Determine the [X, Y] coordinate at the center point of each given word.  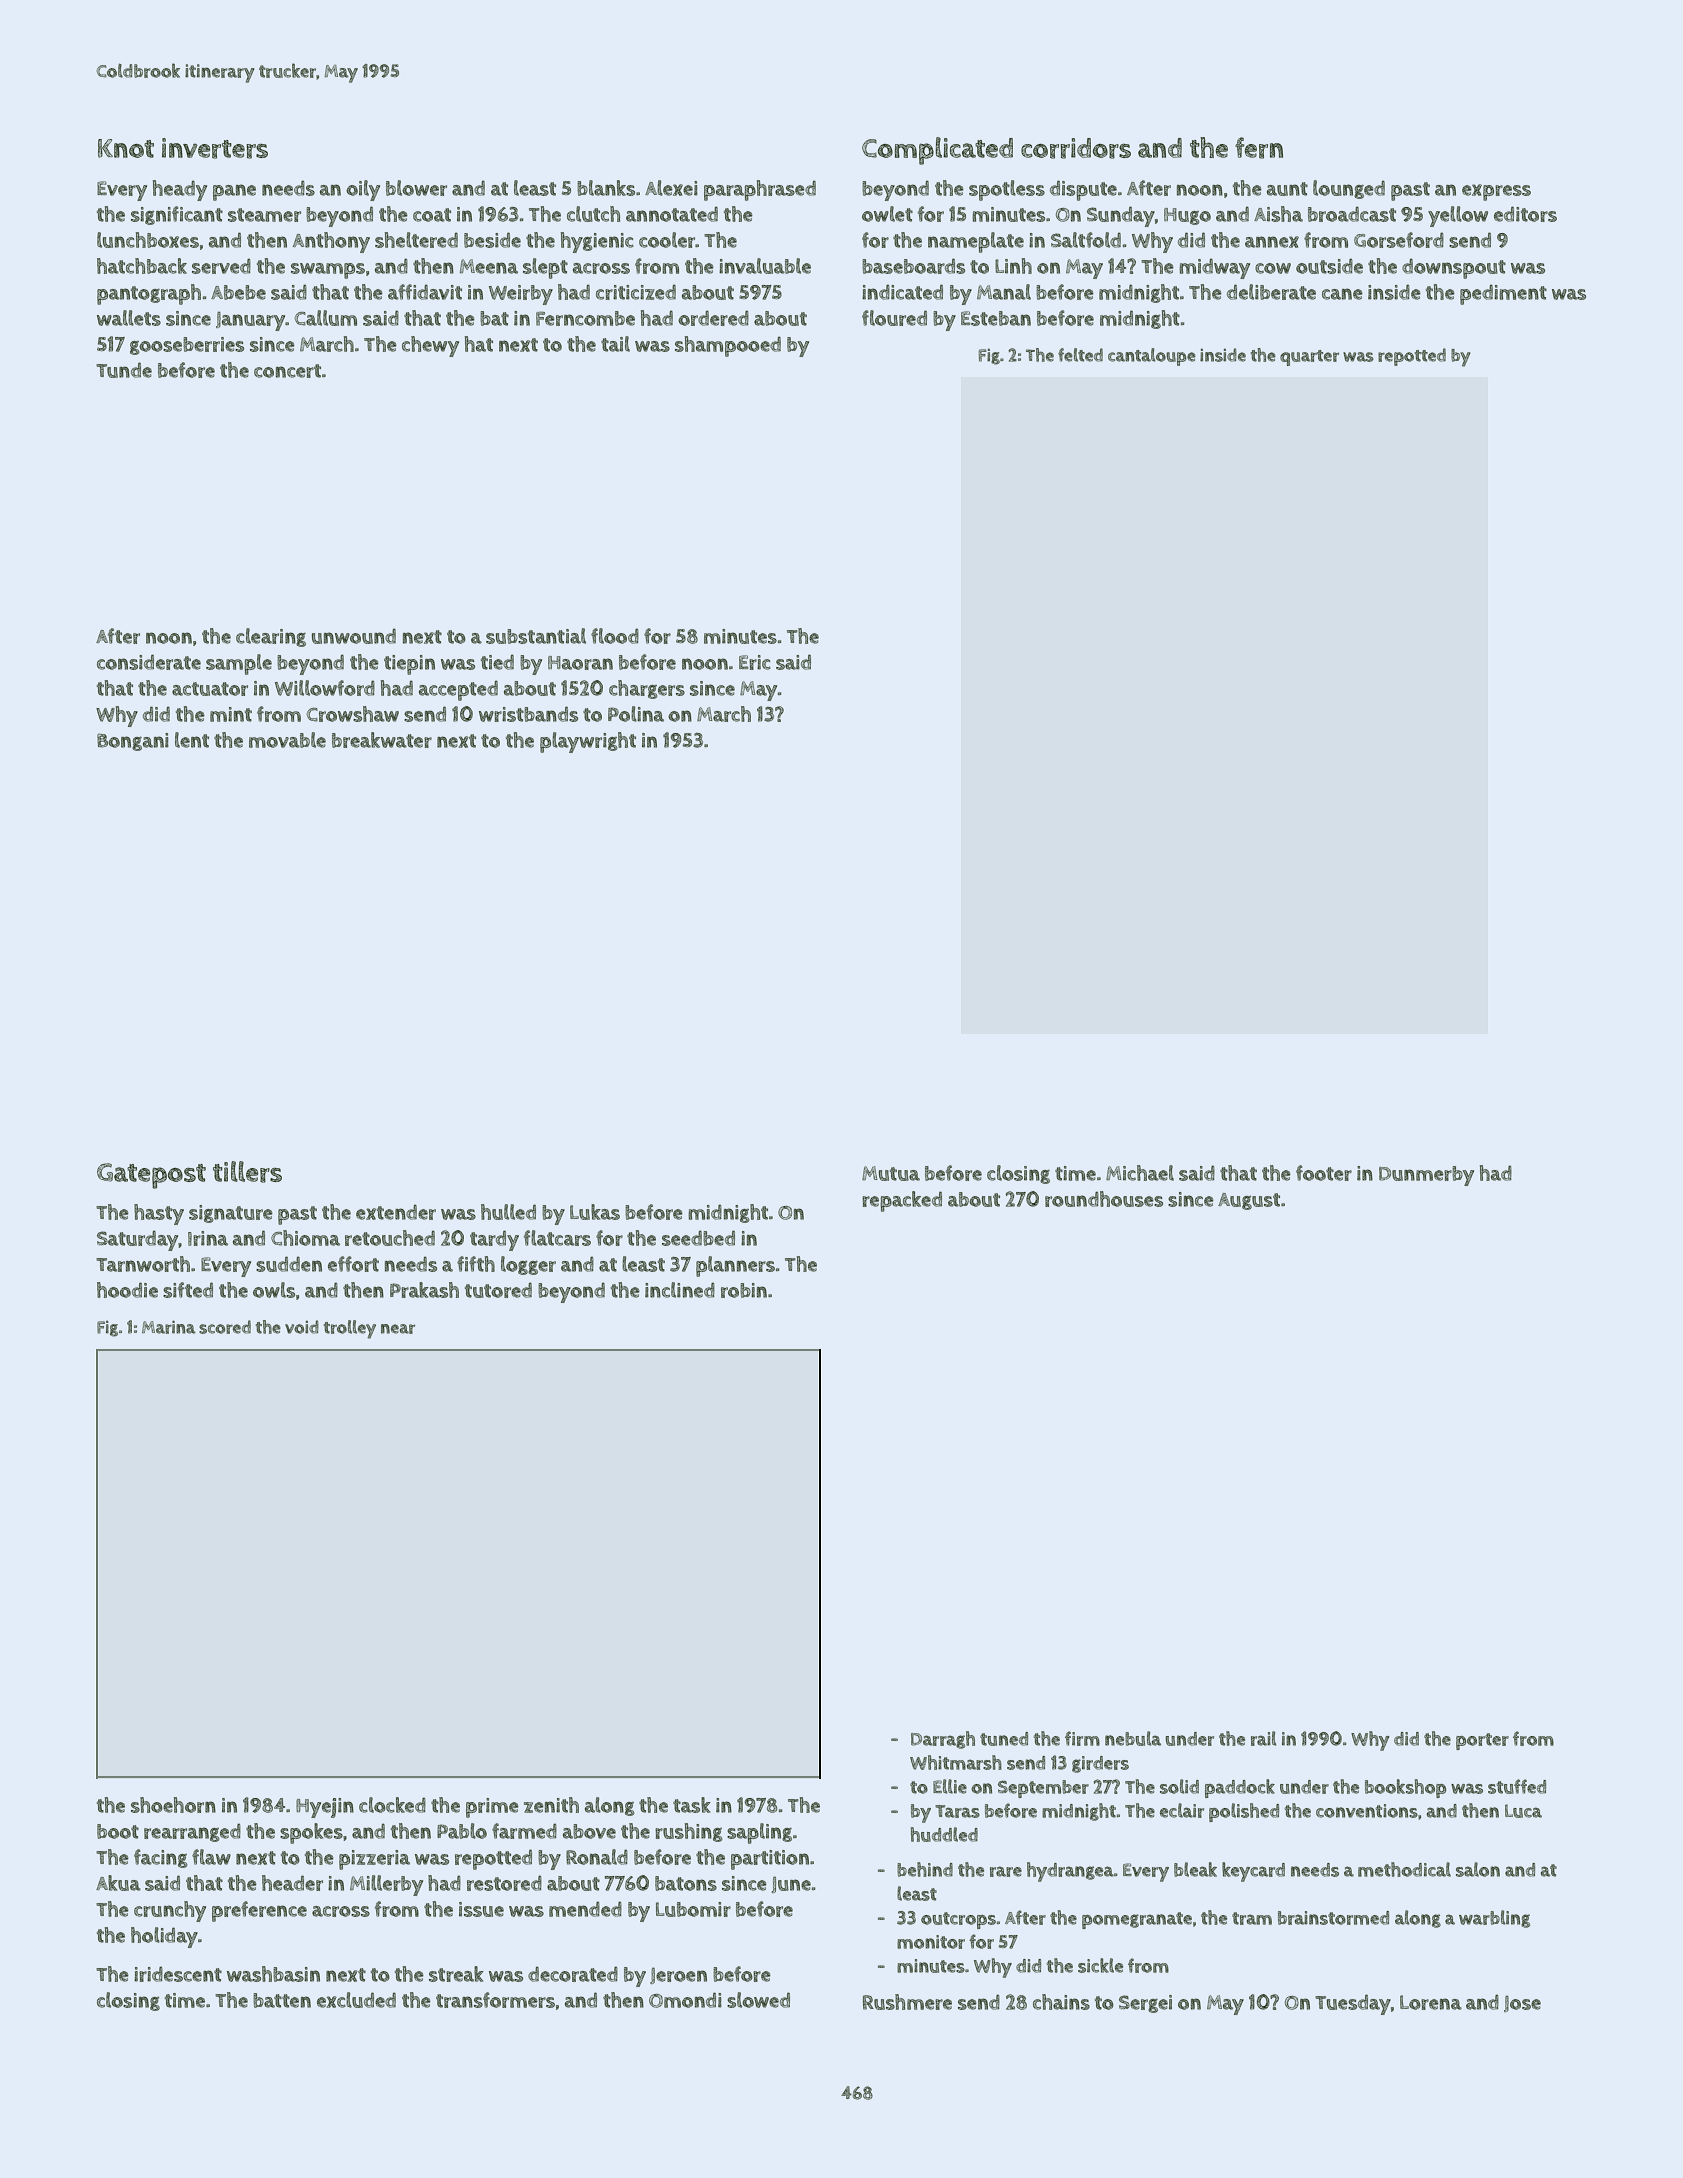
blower [416, 188]
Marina [169, 1327]
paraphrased [760, 190]
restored [504, 1883]
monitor [931, 1942]
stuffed [1517, 1786]
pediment [1503, 295]
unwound [354, 636]
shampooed [728, 346]
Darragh [943, 1740]
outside [1329, 266]
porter [1482, 1741]
